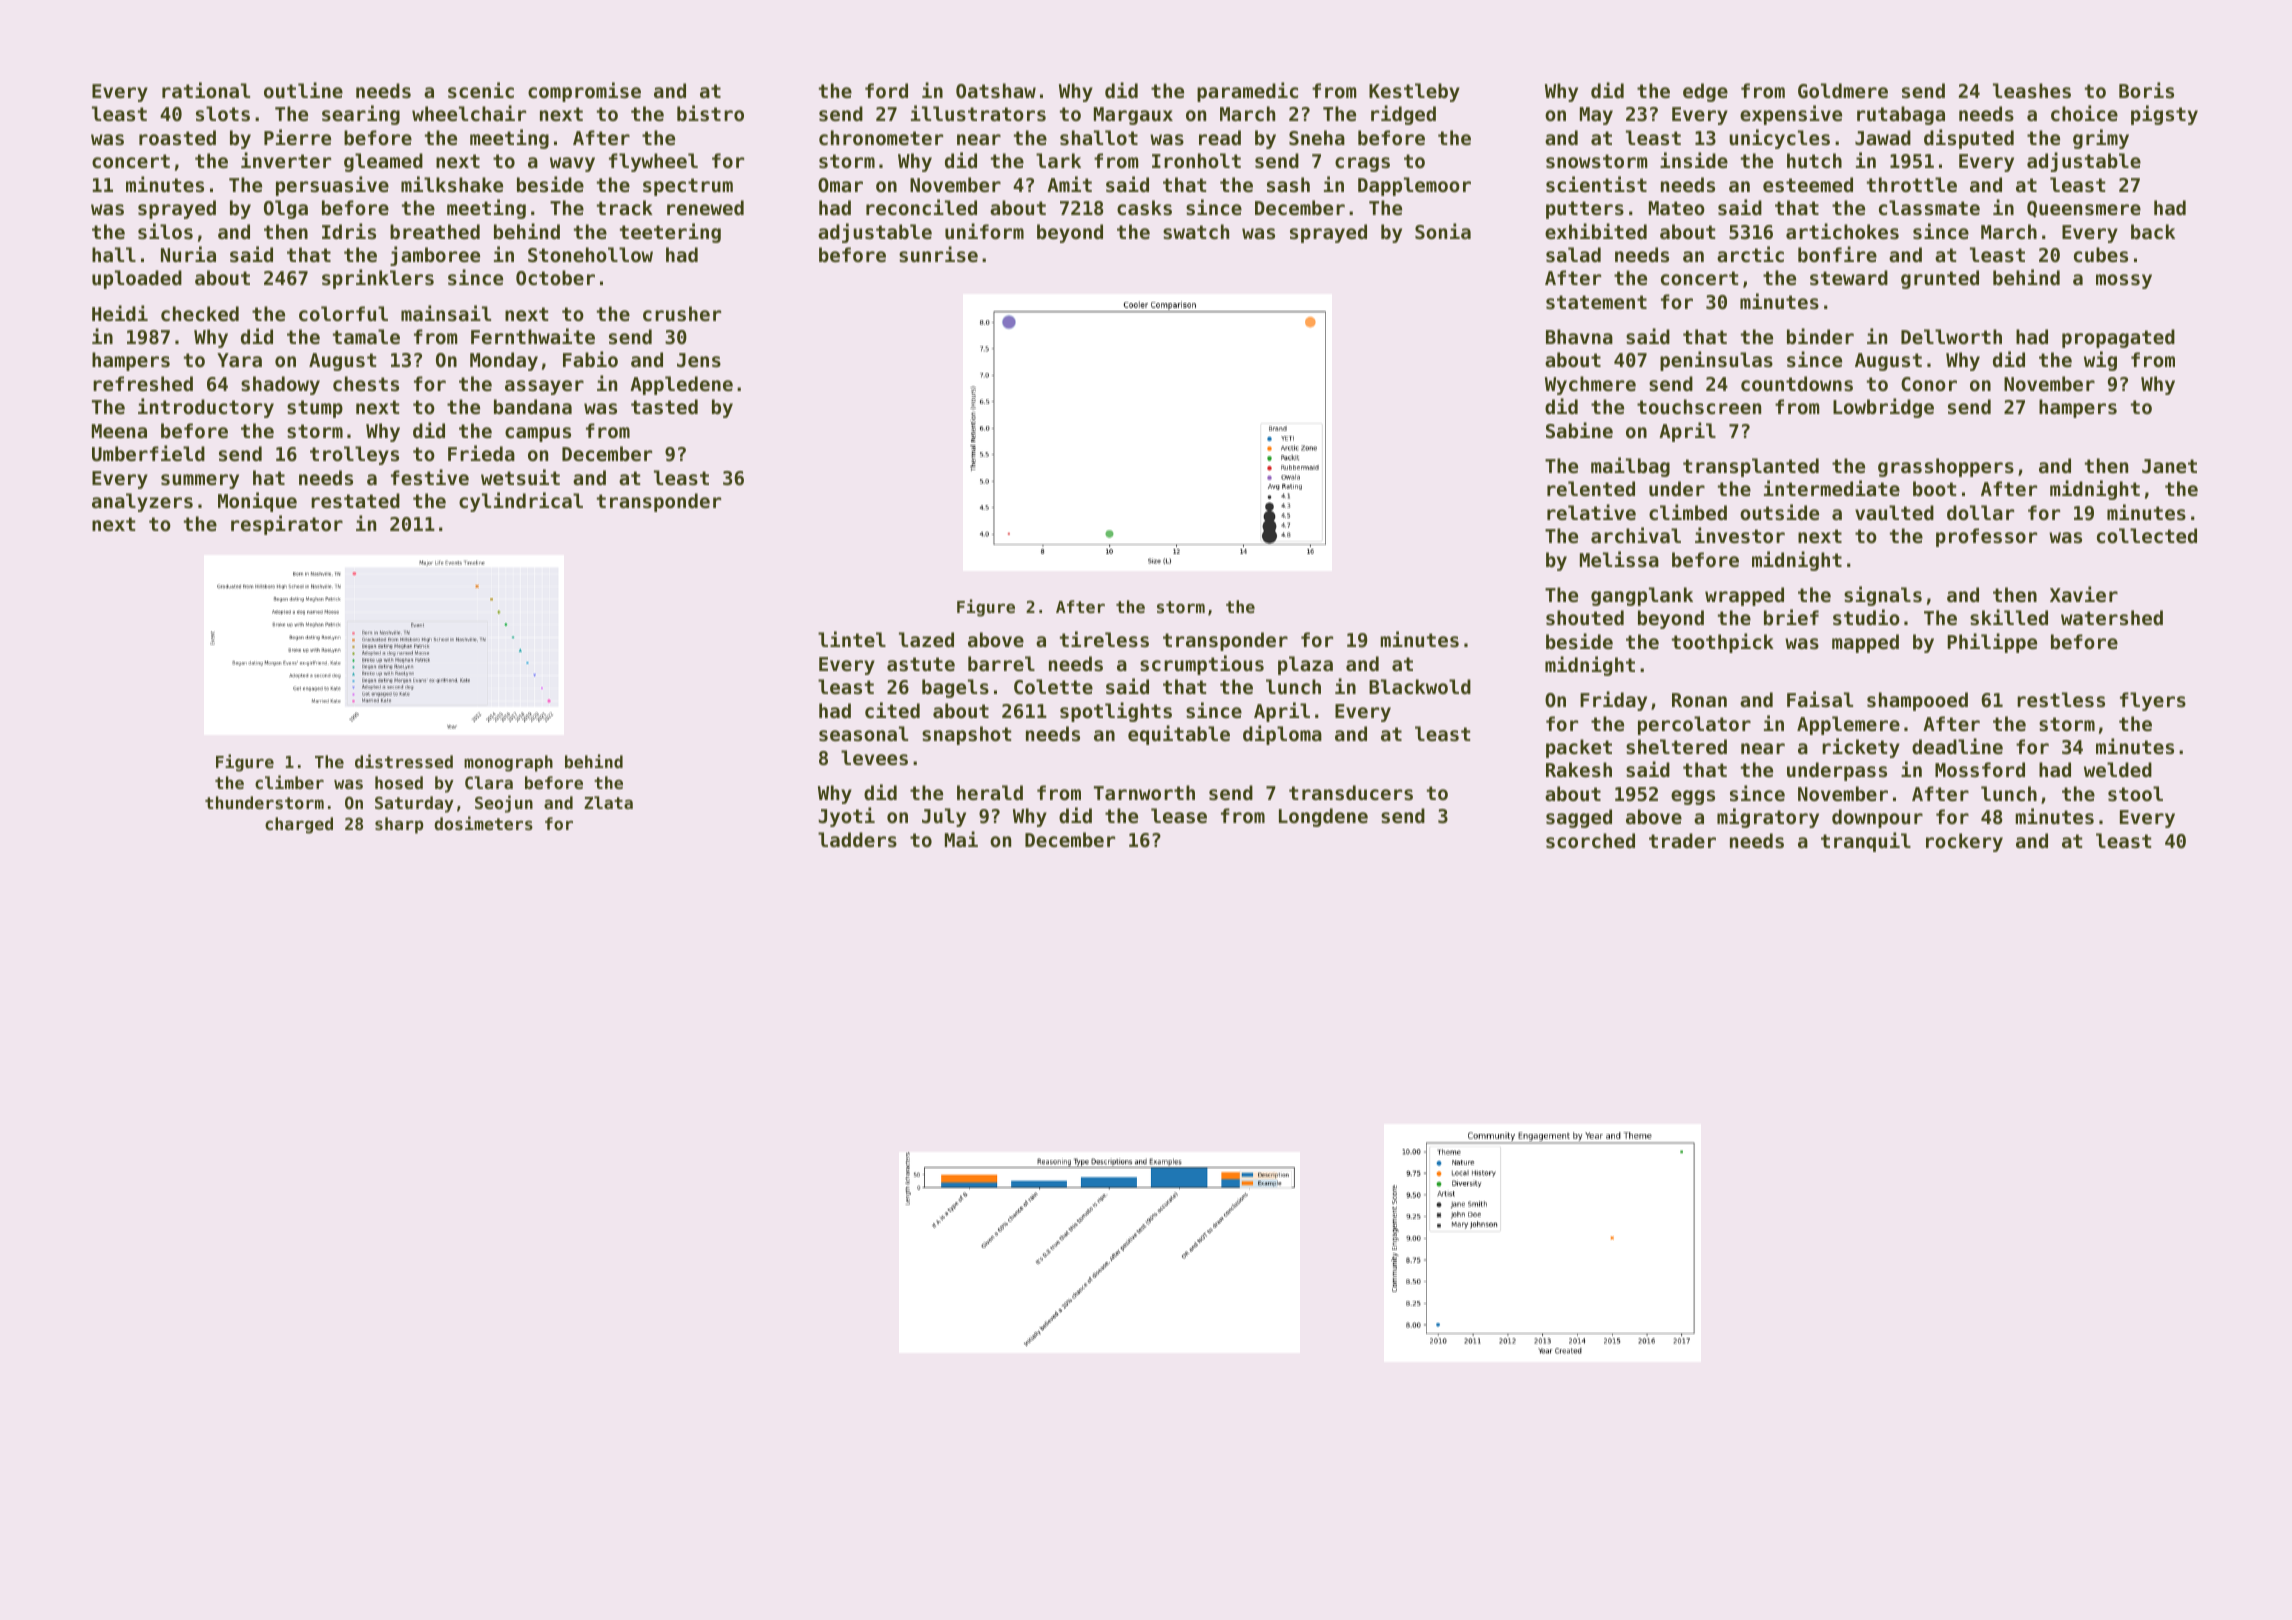 The height and width of the document is (1620, 2292). I want to click on rational, so click(206, 90).
